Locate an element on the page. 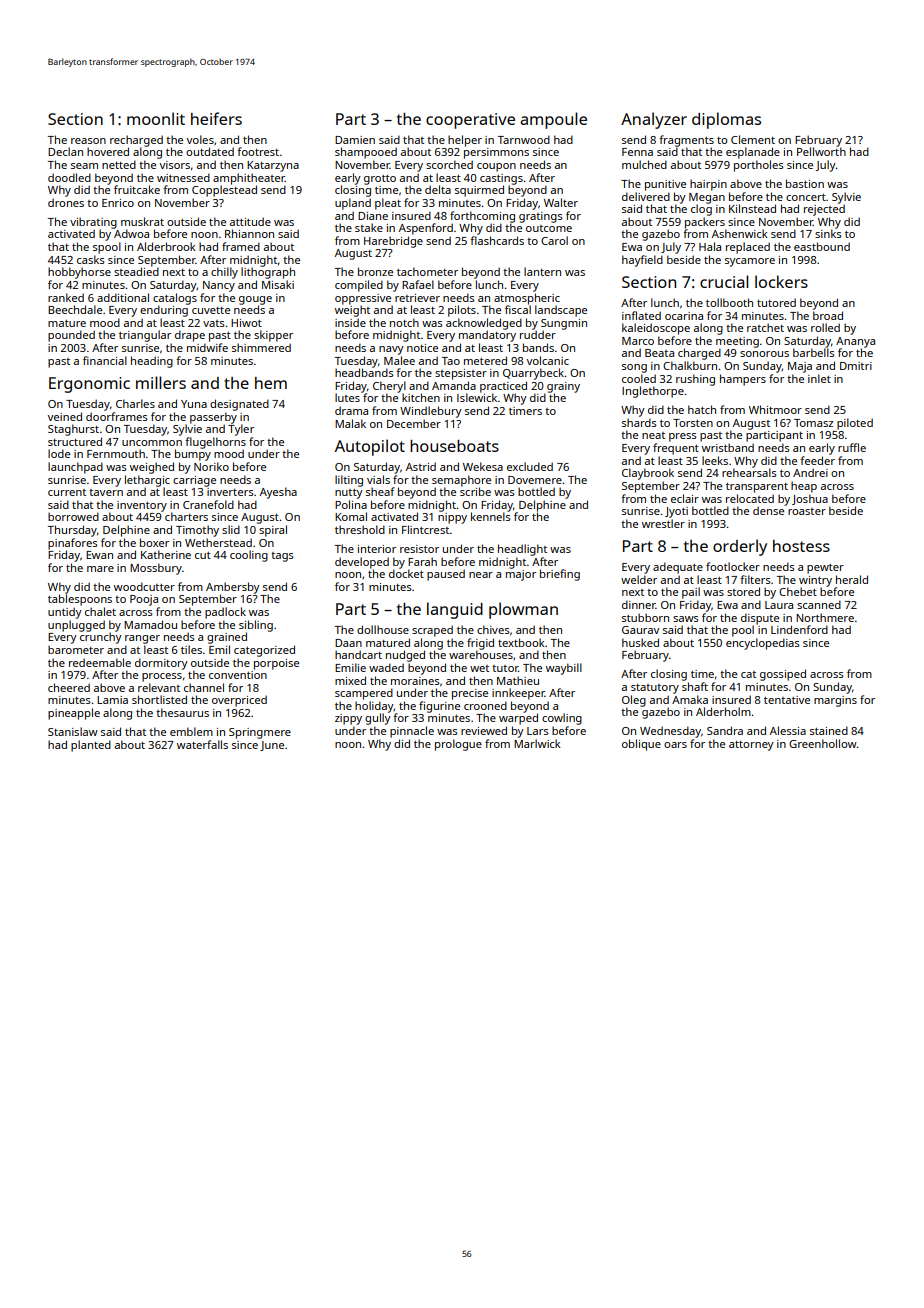 The image size is (924, 1308). planted is located at coordinates (91, 746).
